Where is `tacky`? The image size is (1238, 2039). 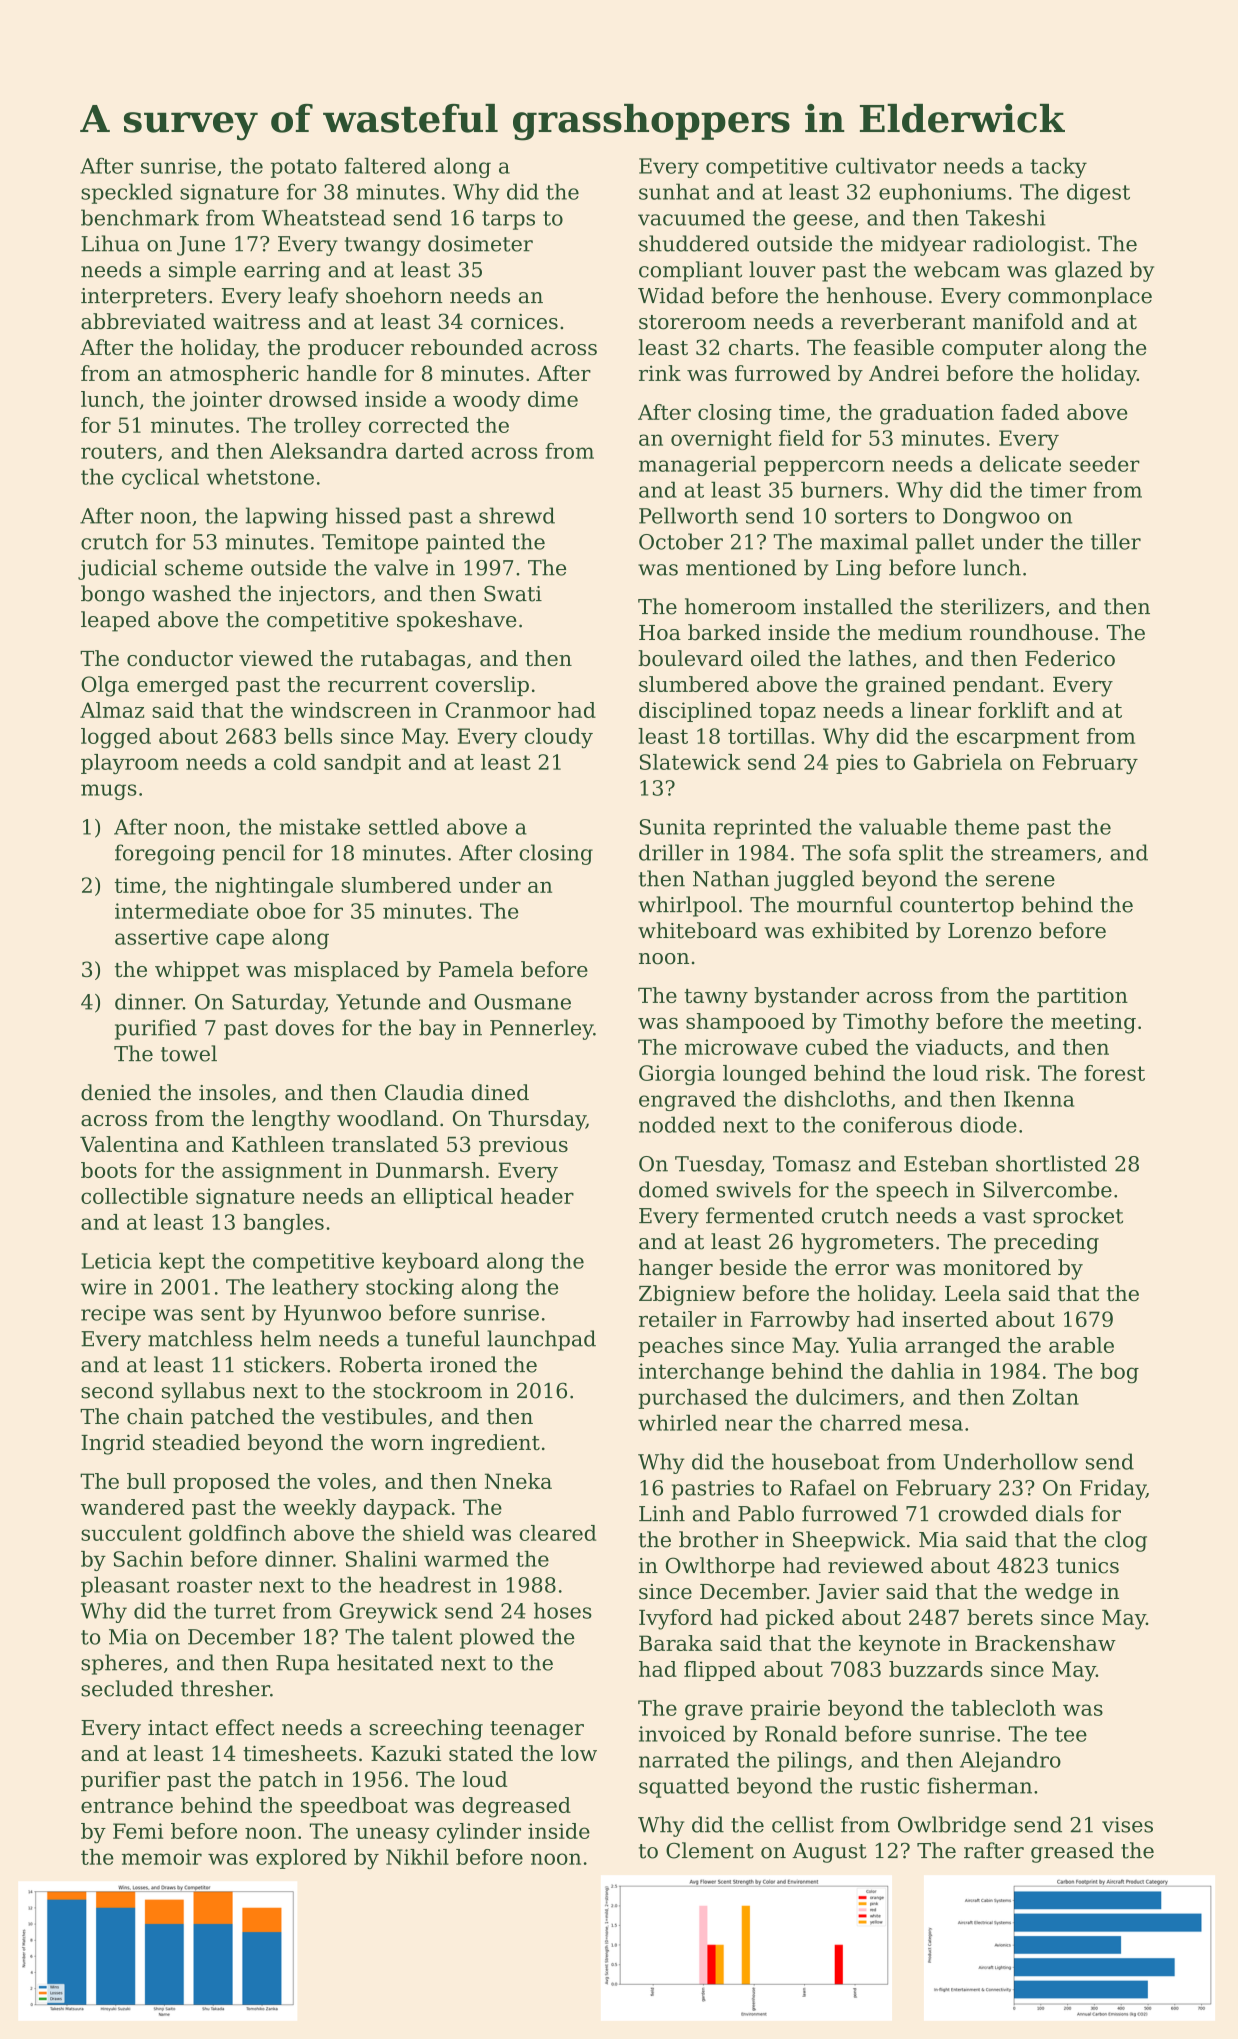 tacky is located at coordinates (1058, 167).
